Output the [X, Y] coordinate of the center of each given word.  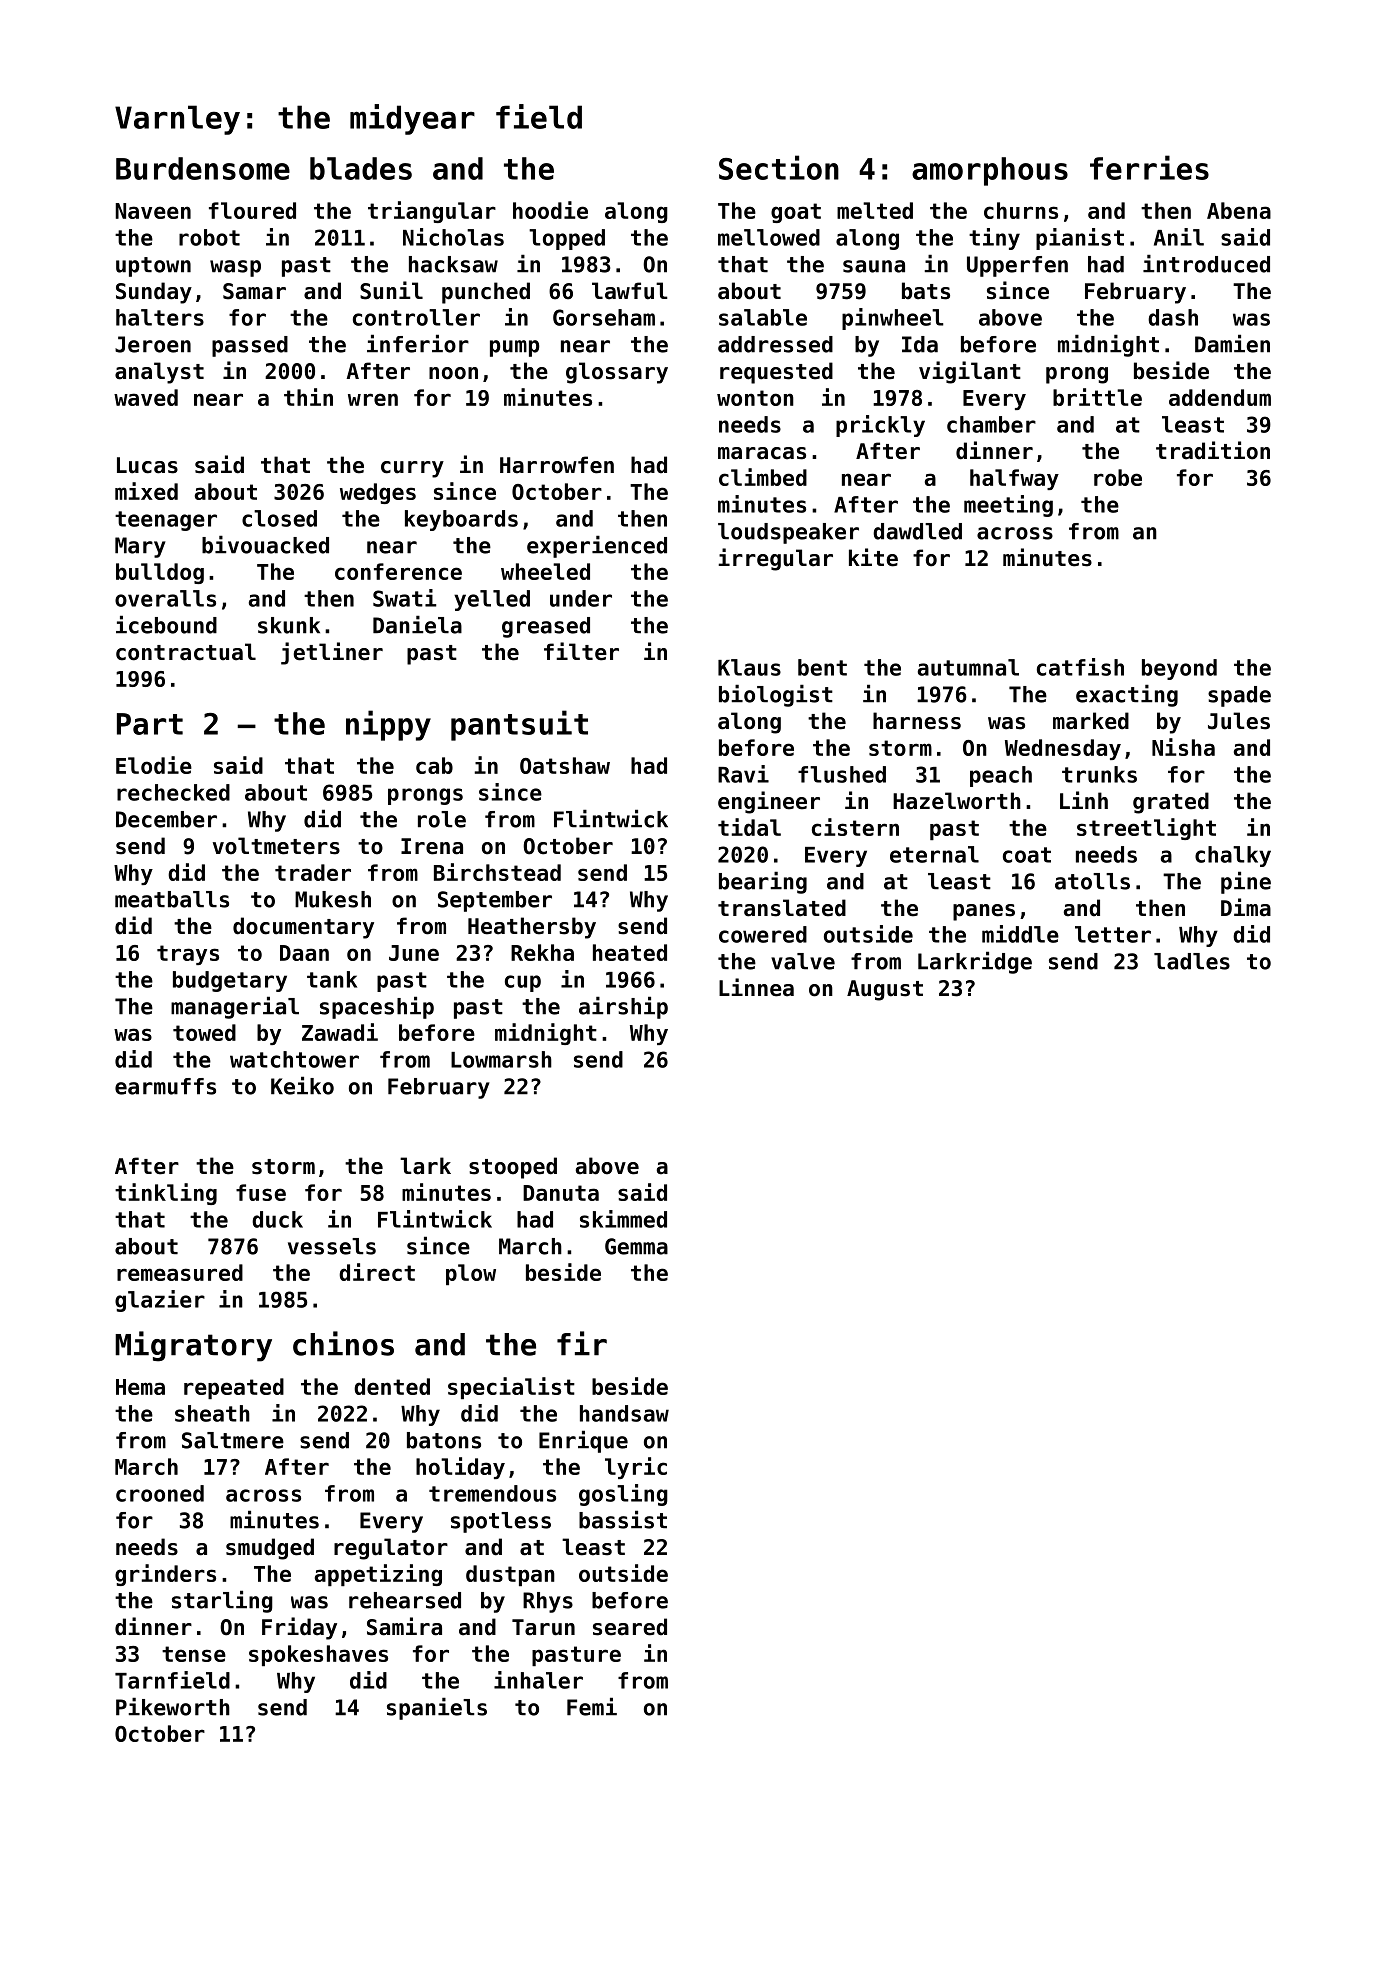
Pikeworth [173, 1706]
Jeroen [153, 344]
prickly [880, 426]
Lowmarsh [501, 1059]
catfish [1080, 667]
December [166, 819]
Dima [1246, 907]
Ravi [743, 774]
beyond [1179, 669]
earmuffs [165, 1086]
